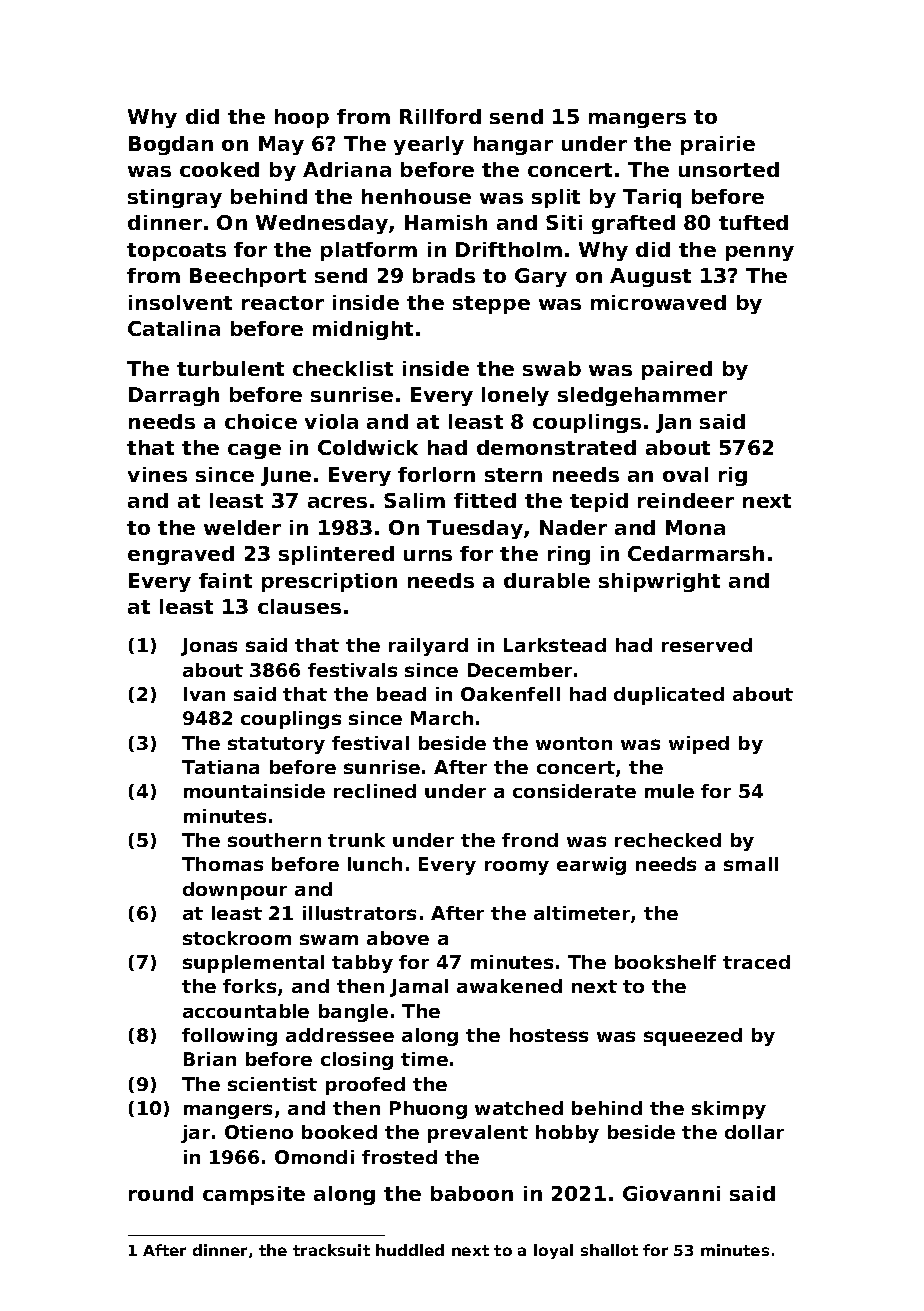 The height and width of the image is (1311, 924). What do you see at coordinates (237, 938) in the image?
I see `stockroom` at bounding box center [237, 938].
